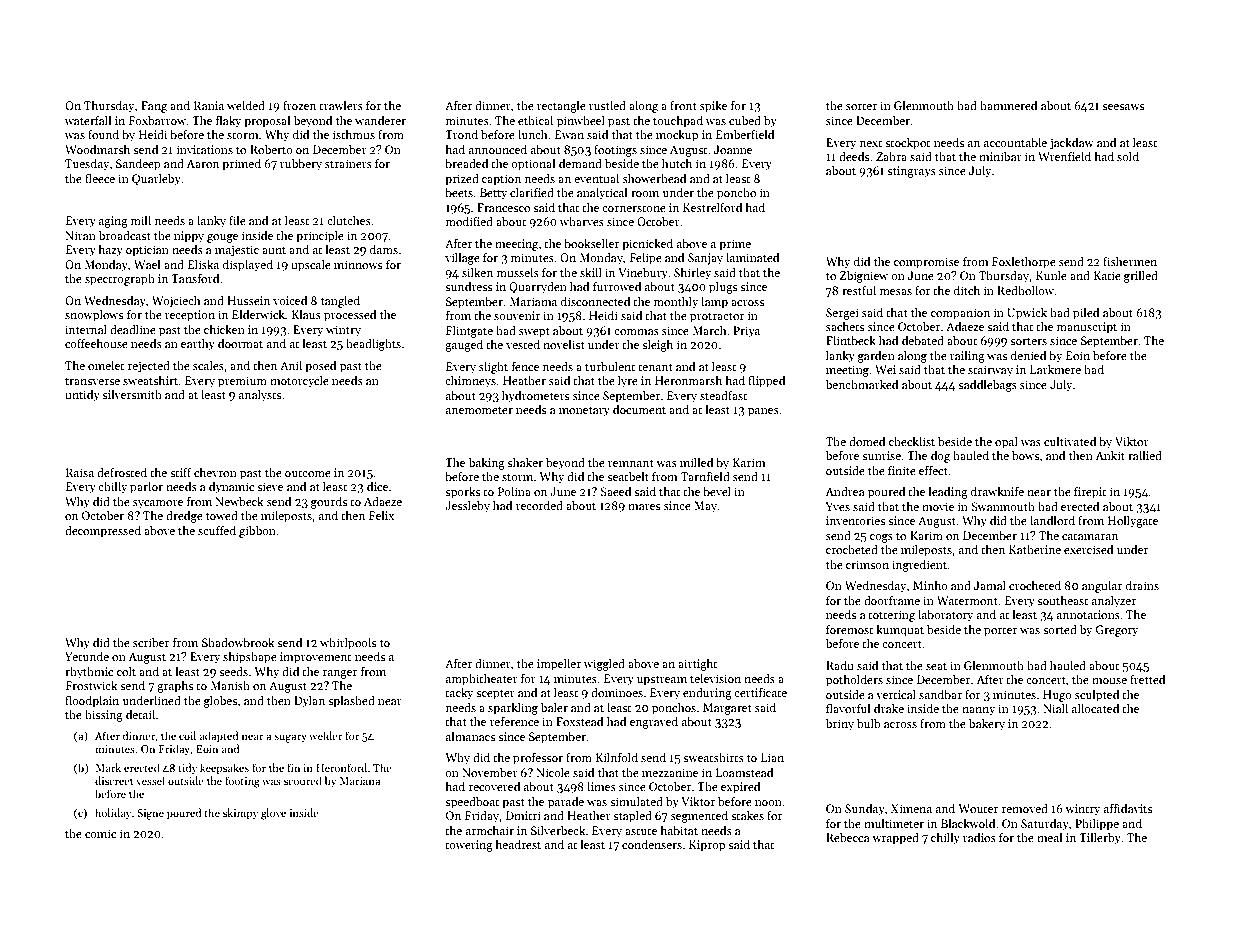 The image size is (1233, 952). I want to click on Fang, so click(154, 107).
